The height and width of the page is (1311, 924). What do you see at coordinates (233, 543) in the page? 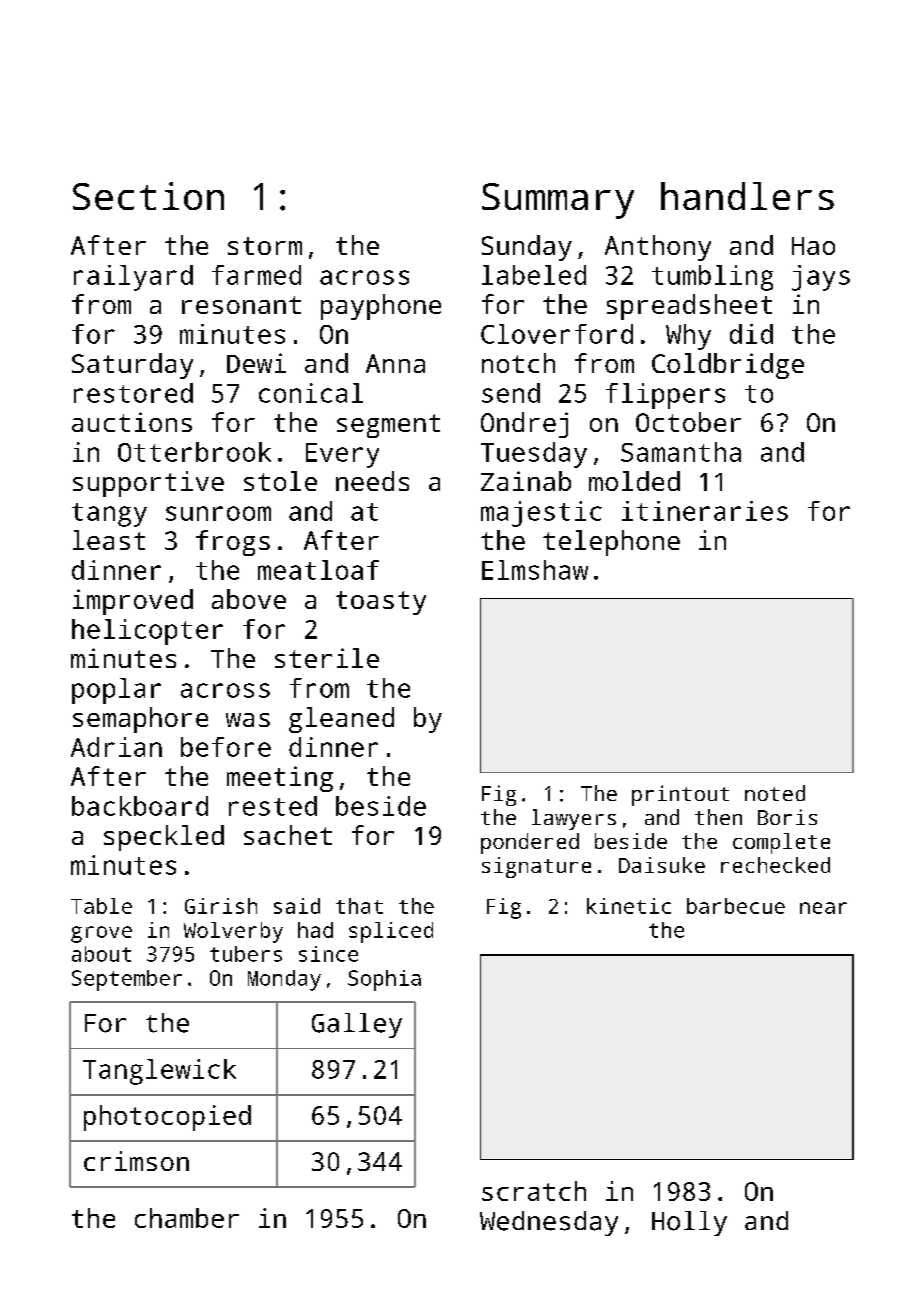
I see `frogs` at bounding box center [233, 543].
